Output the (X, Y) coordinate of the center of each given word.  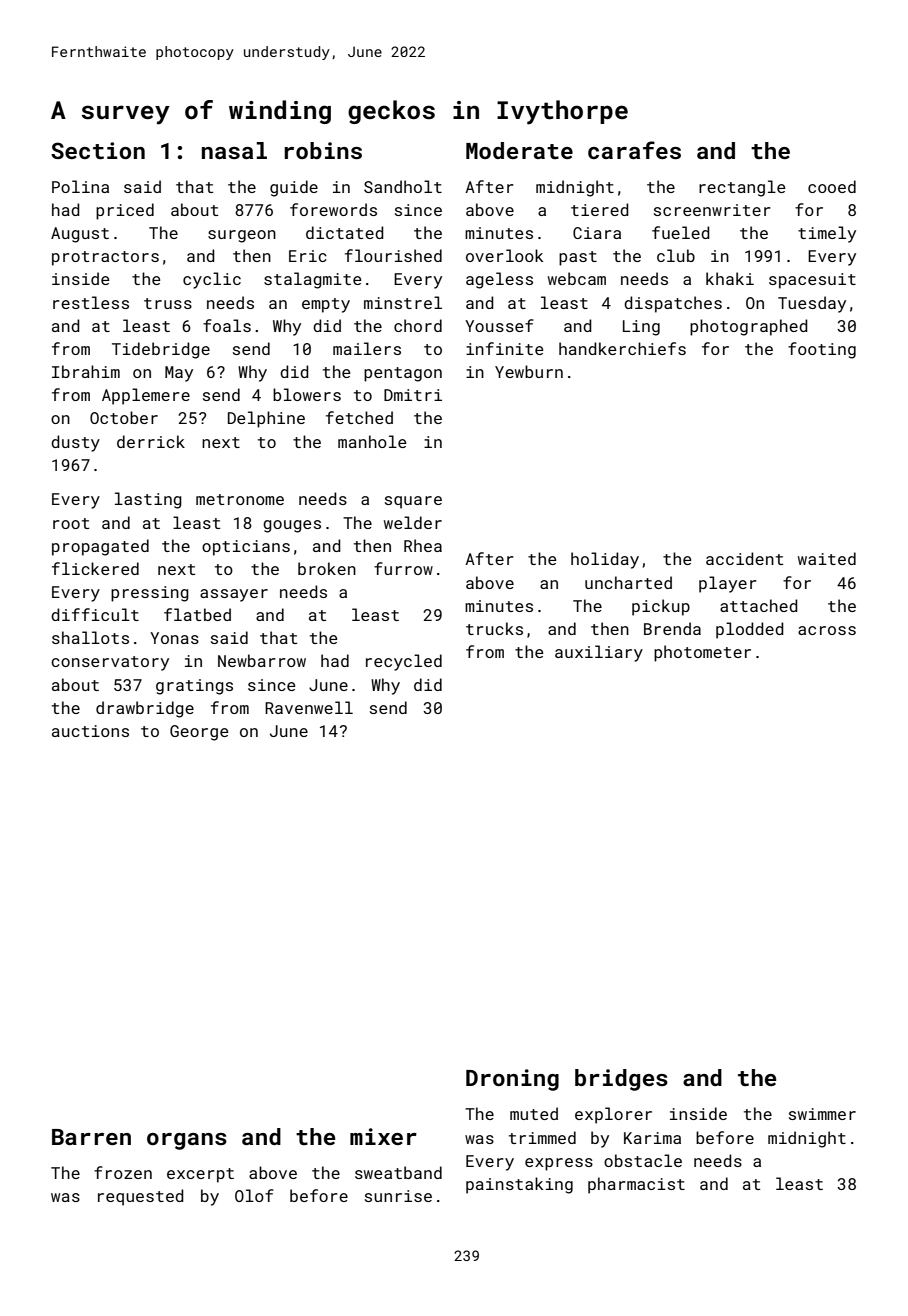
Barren (91, 1137)
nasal (234, 150)
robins (323, 150)
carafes (634, 150)
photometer (702, 653)
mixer (383, 1136)
